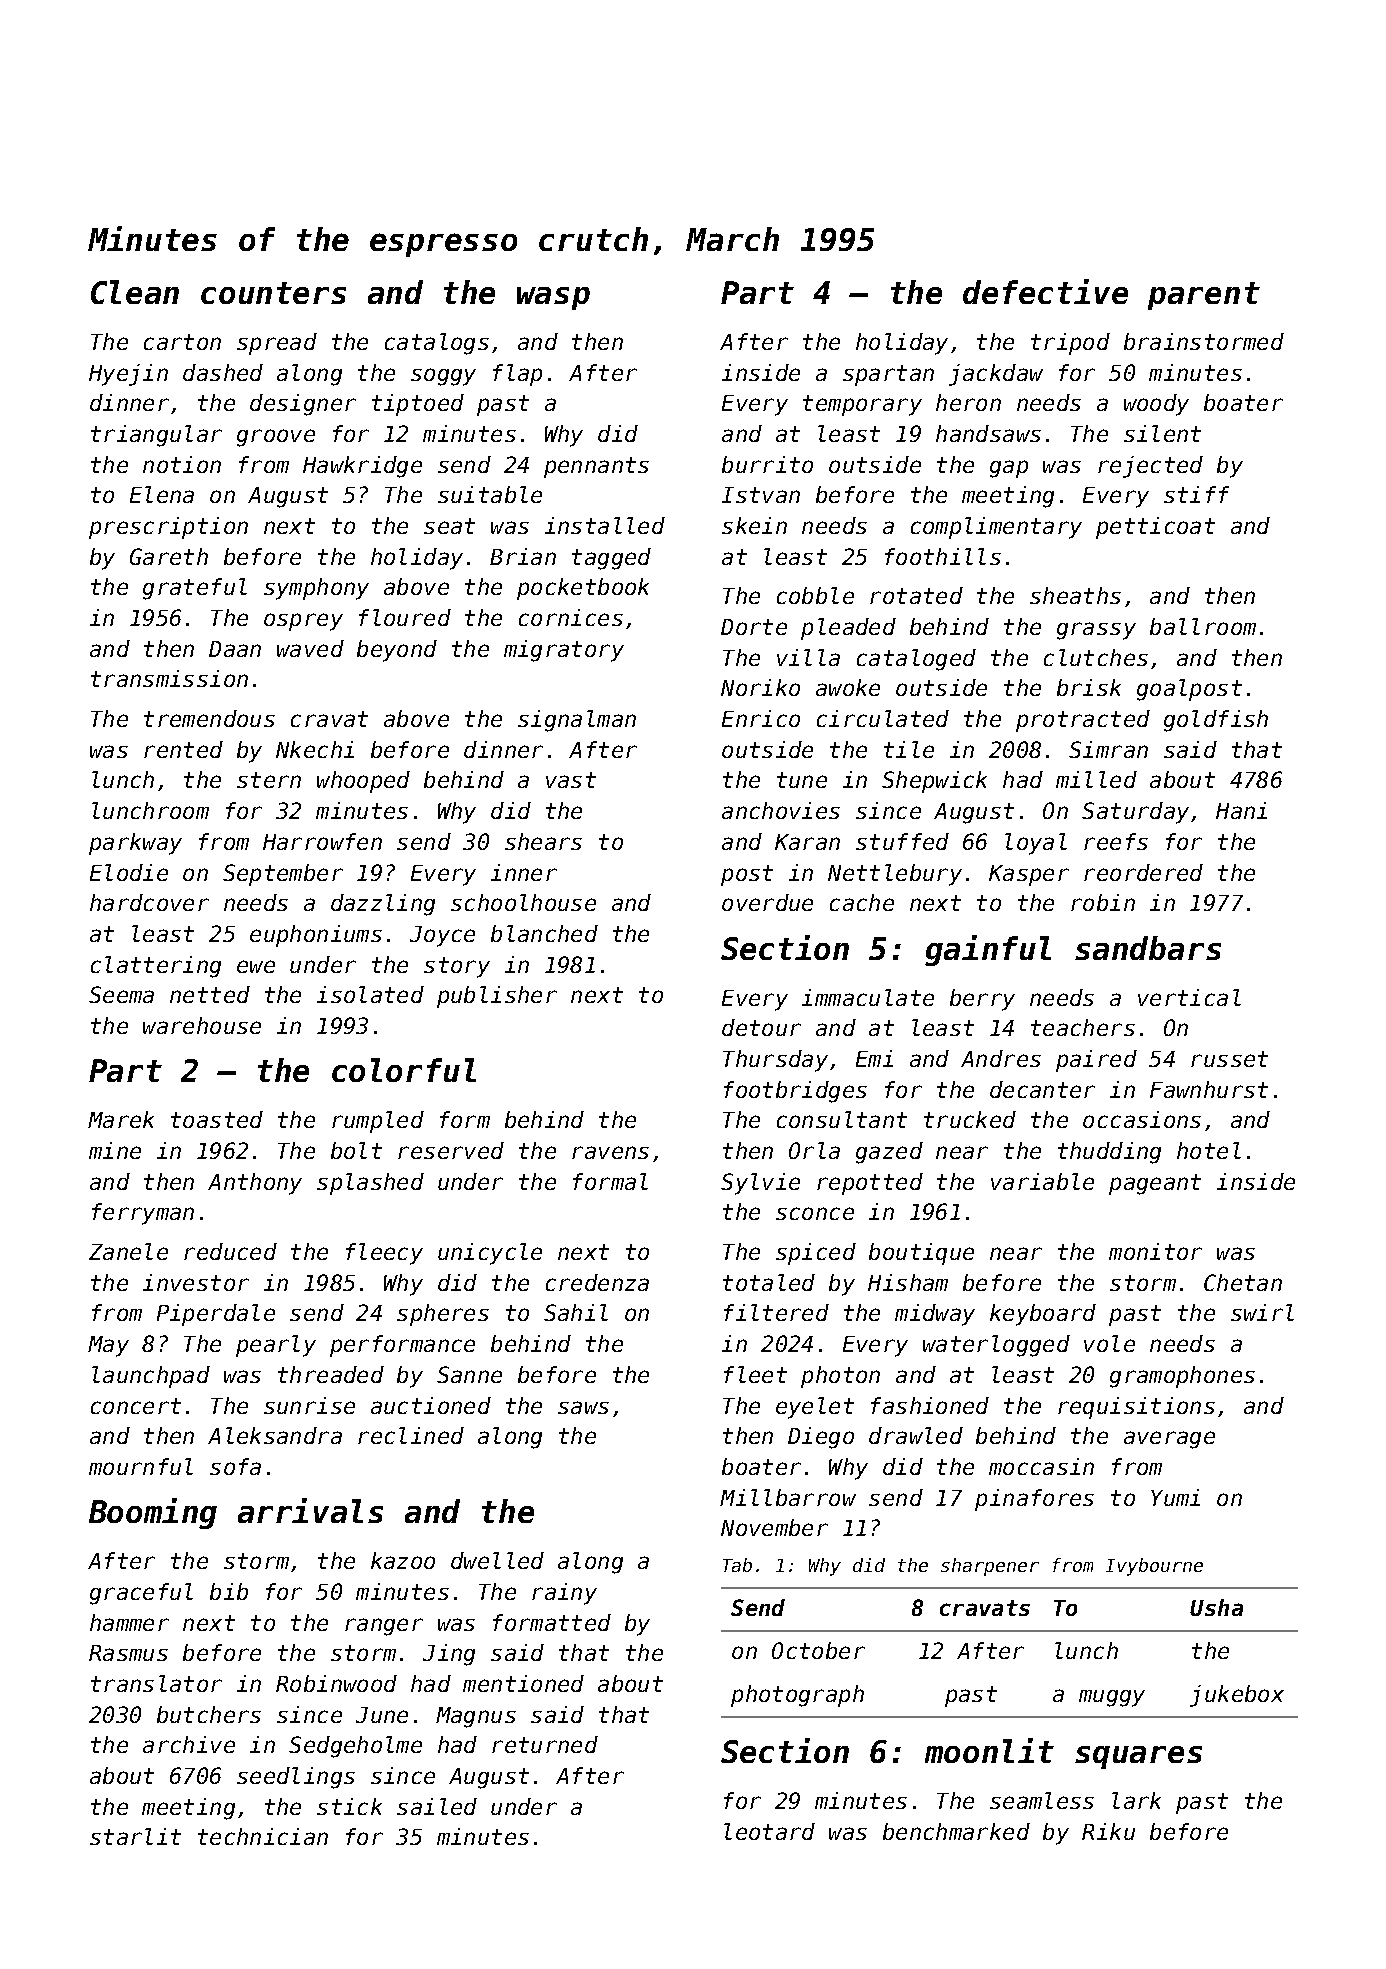  I want to click on russet, so click(1229, 1059).
